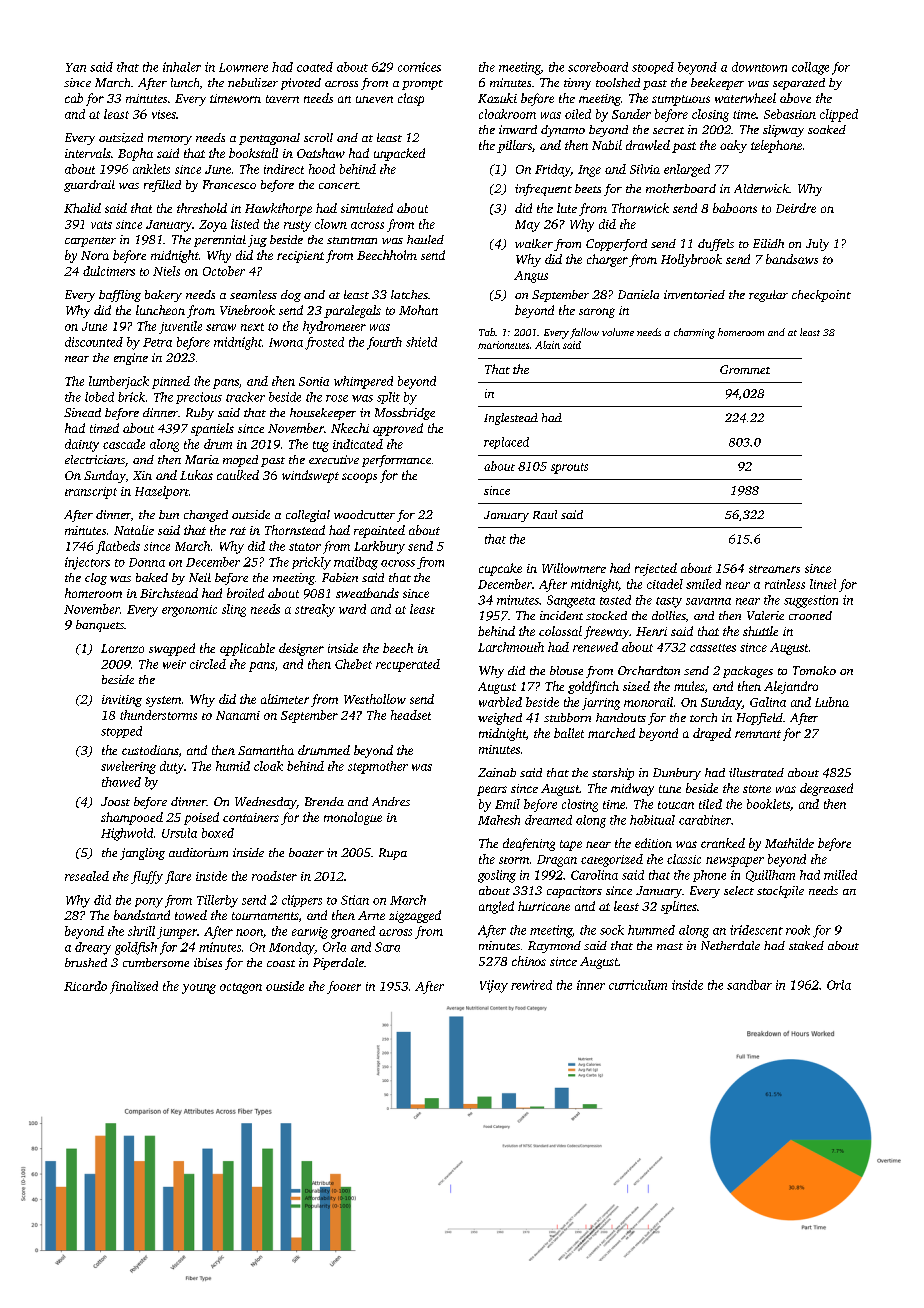 The height and width of the screenshot is (1308, 924). I want to click on stooped, so click(653, 68).
